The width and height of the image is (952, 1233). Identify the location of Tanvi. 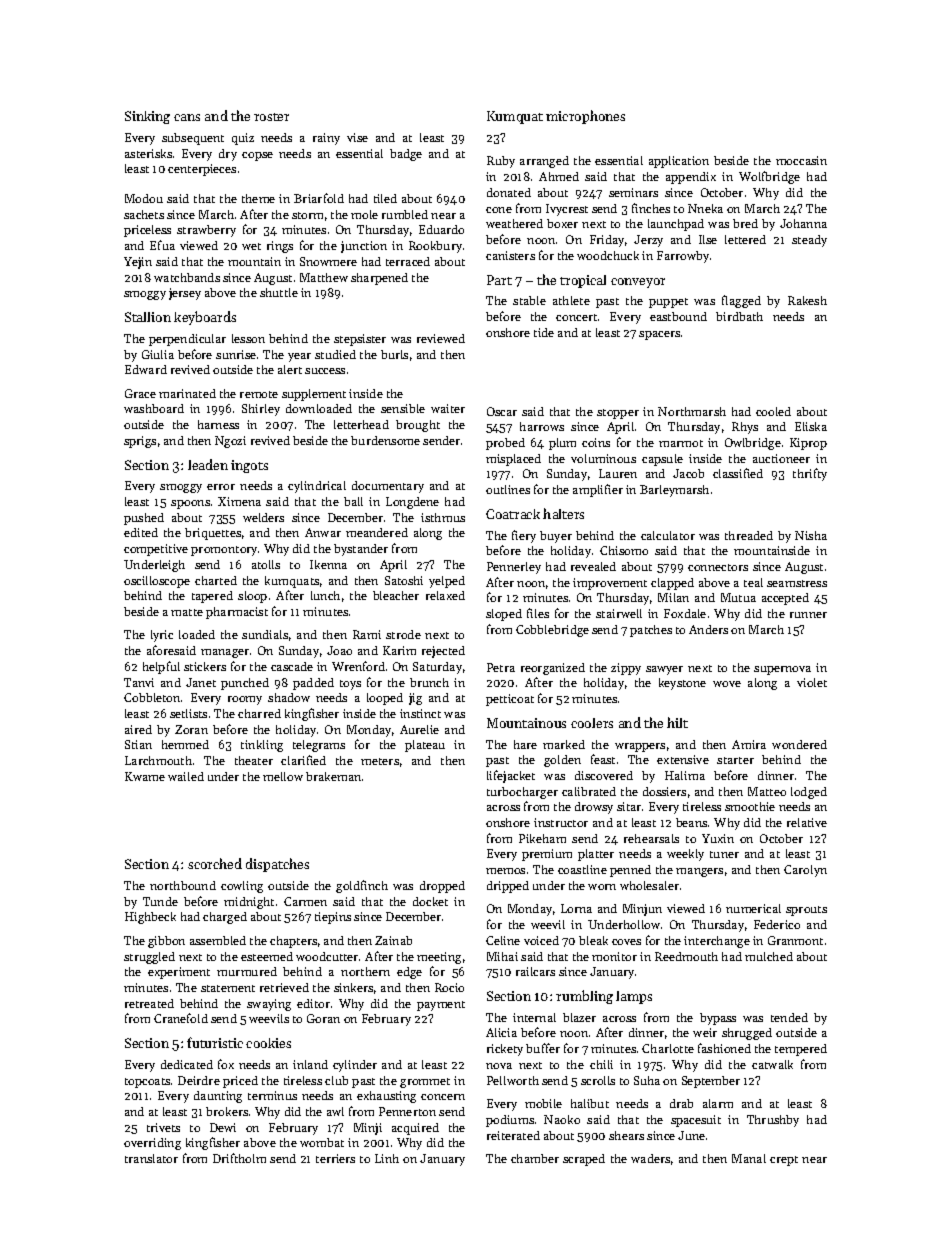
(139, 682).
